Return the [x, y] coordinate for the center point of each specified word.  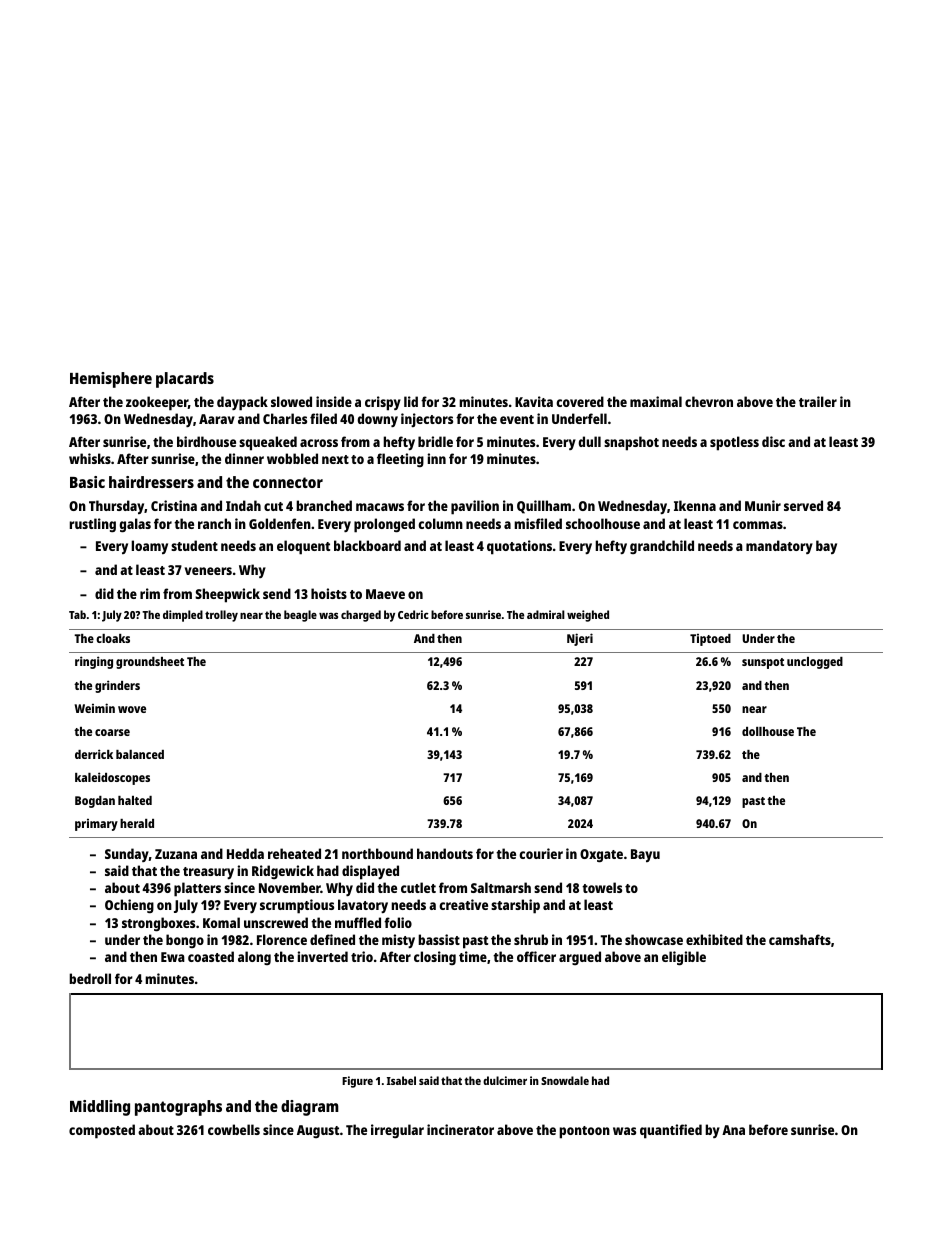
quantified [671, 1131]
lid [411, 401]
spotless [734, 443]
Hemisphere [111, 380]
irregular [397, 1131]
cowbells [234, 1129]
